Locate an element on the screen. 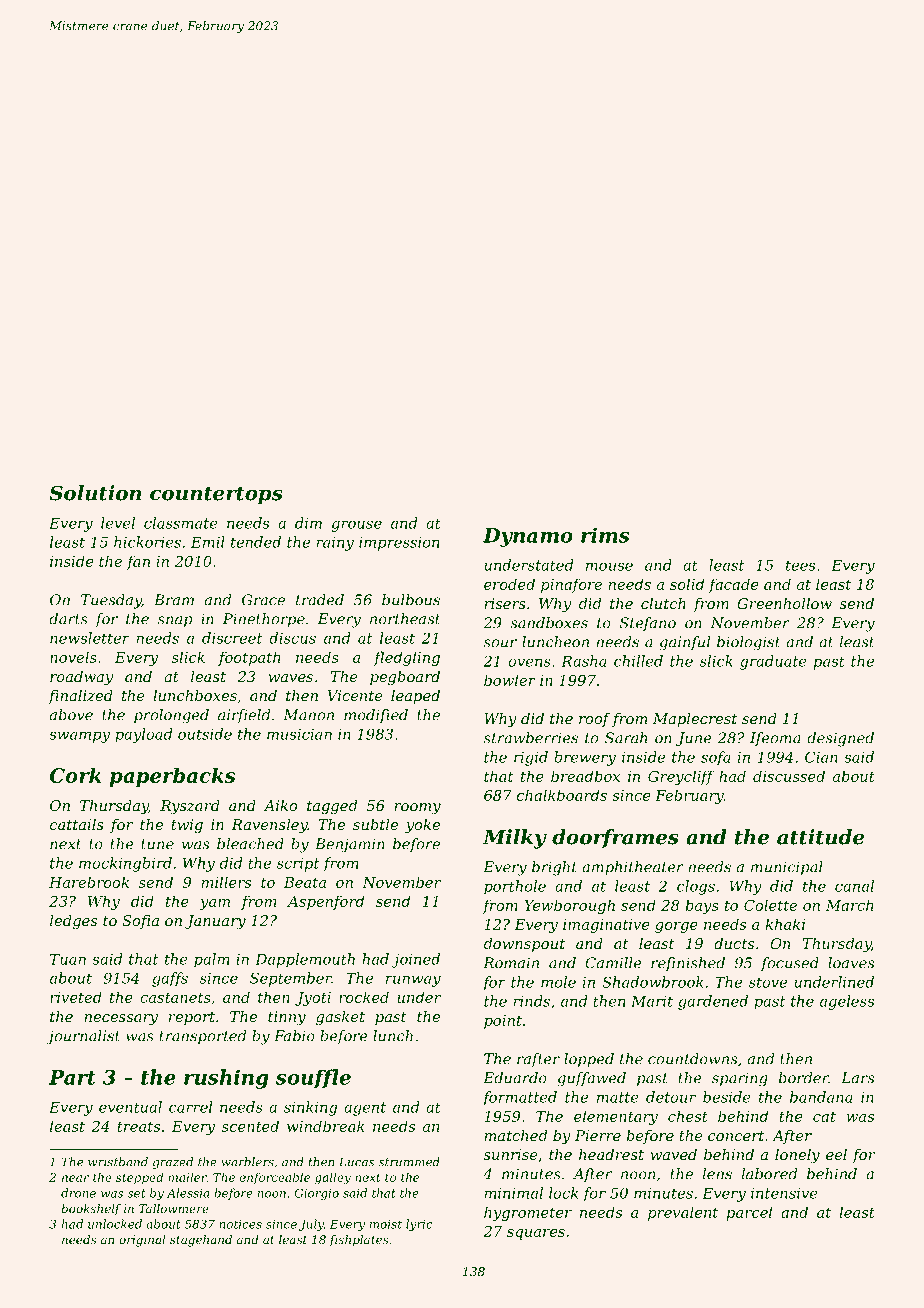 The height and width of the screenshot is (1308, 924). Solution is located at coordinates (95, 493).
